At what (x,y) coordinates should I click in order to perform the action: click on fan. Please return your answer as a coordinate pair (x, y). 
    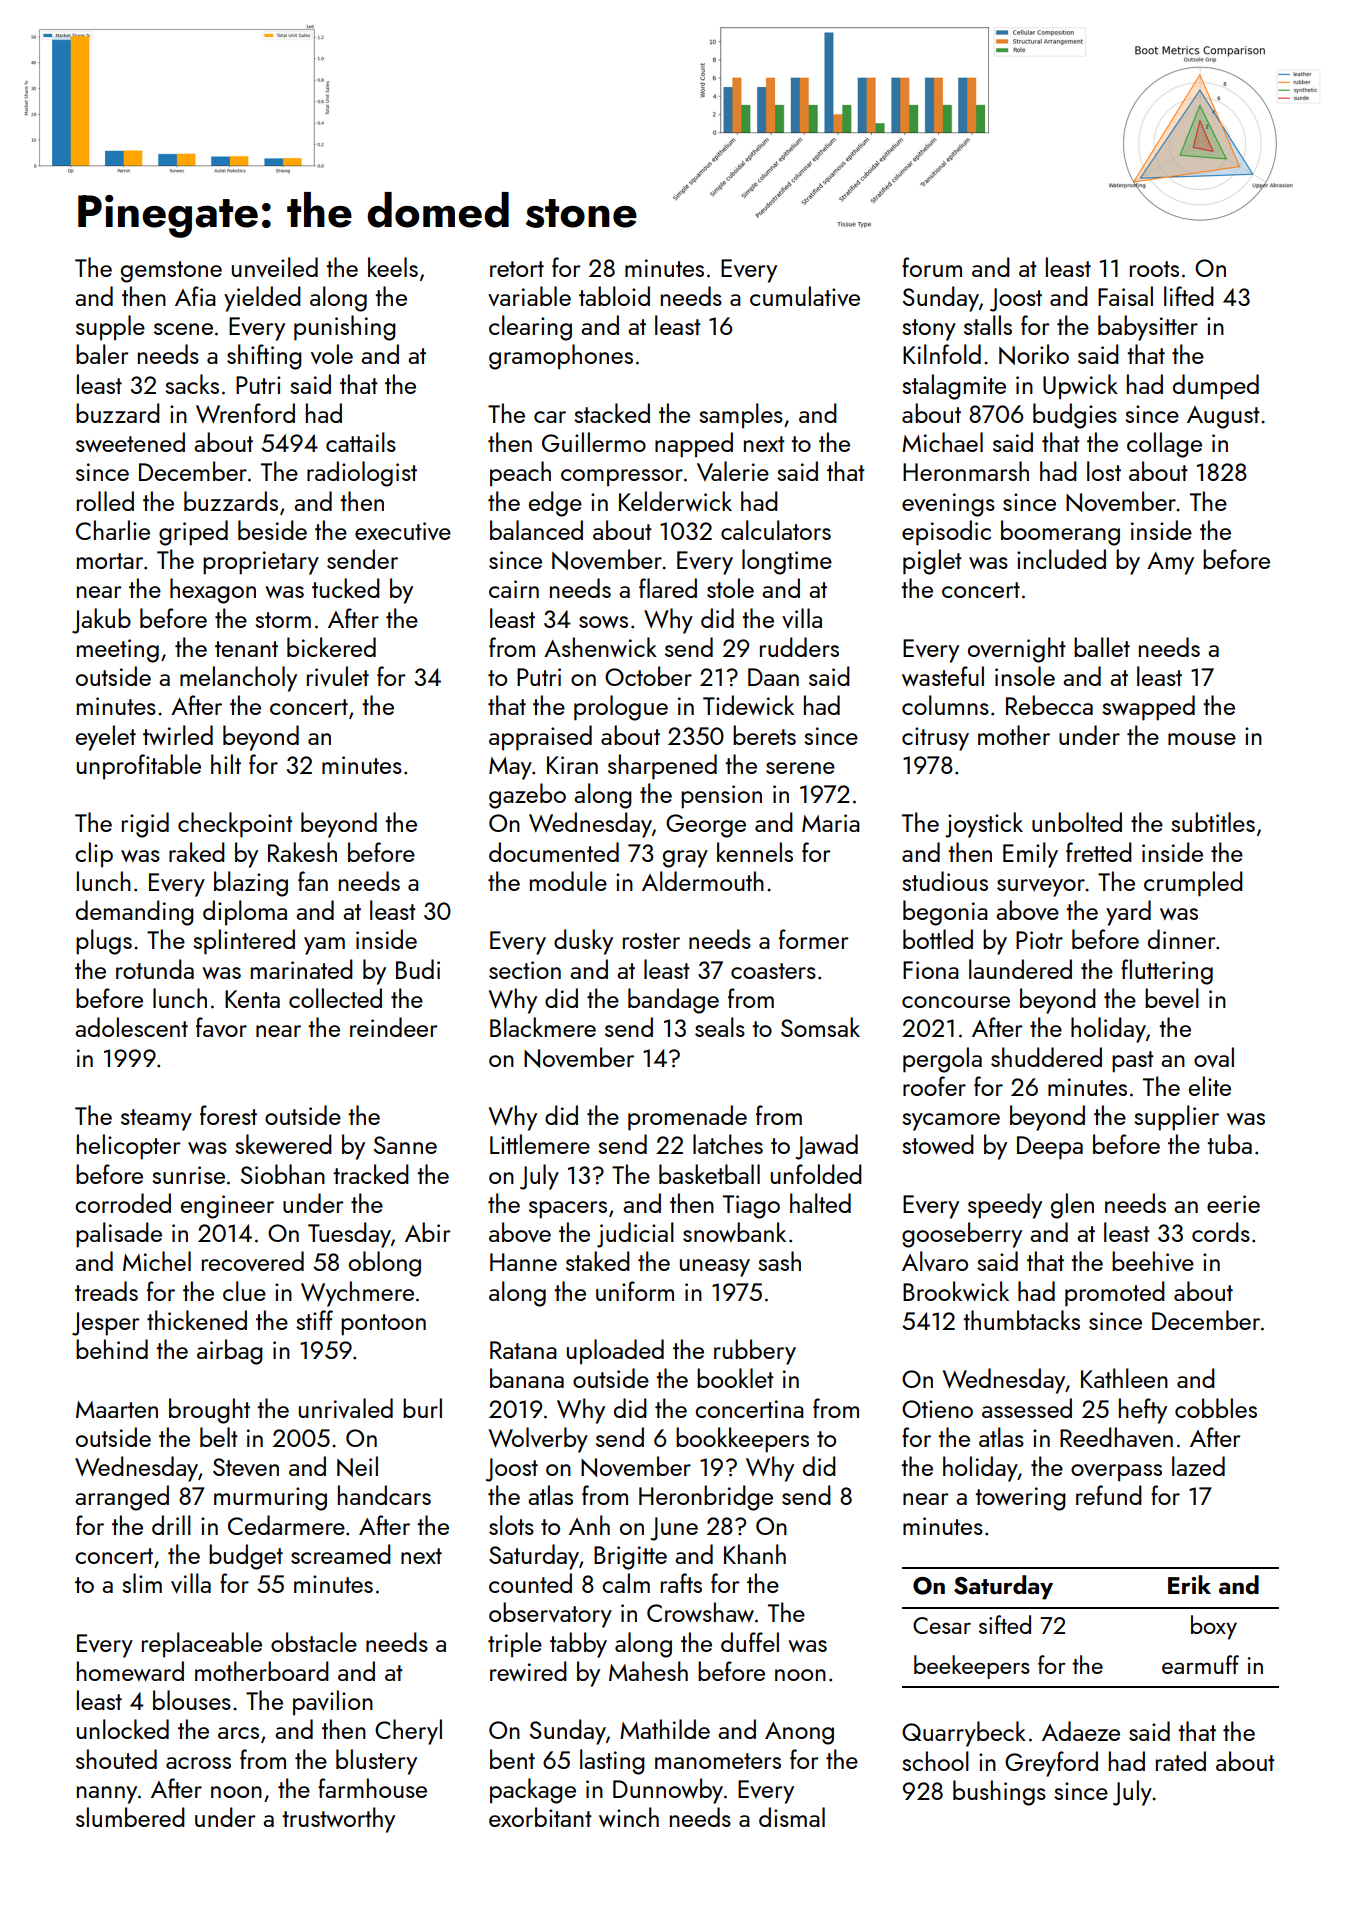
    Looking at the image, I should click on (313, 881).
